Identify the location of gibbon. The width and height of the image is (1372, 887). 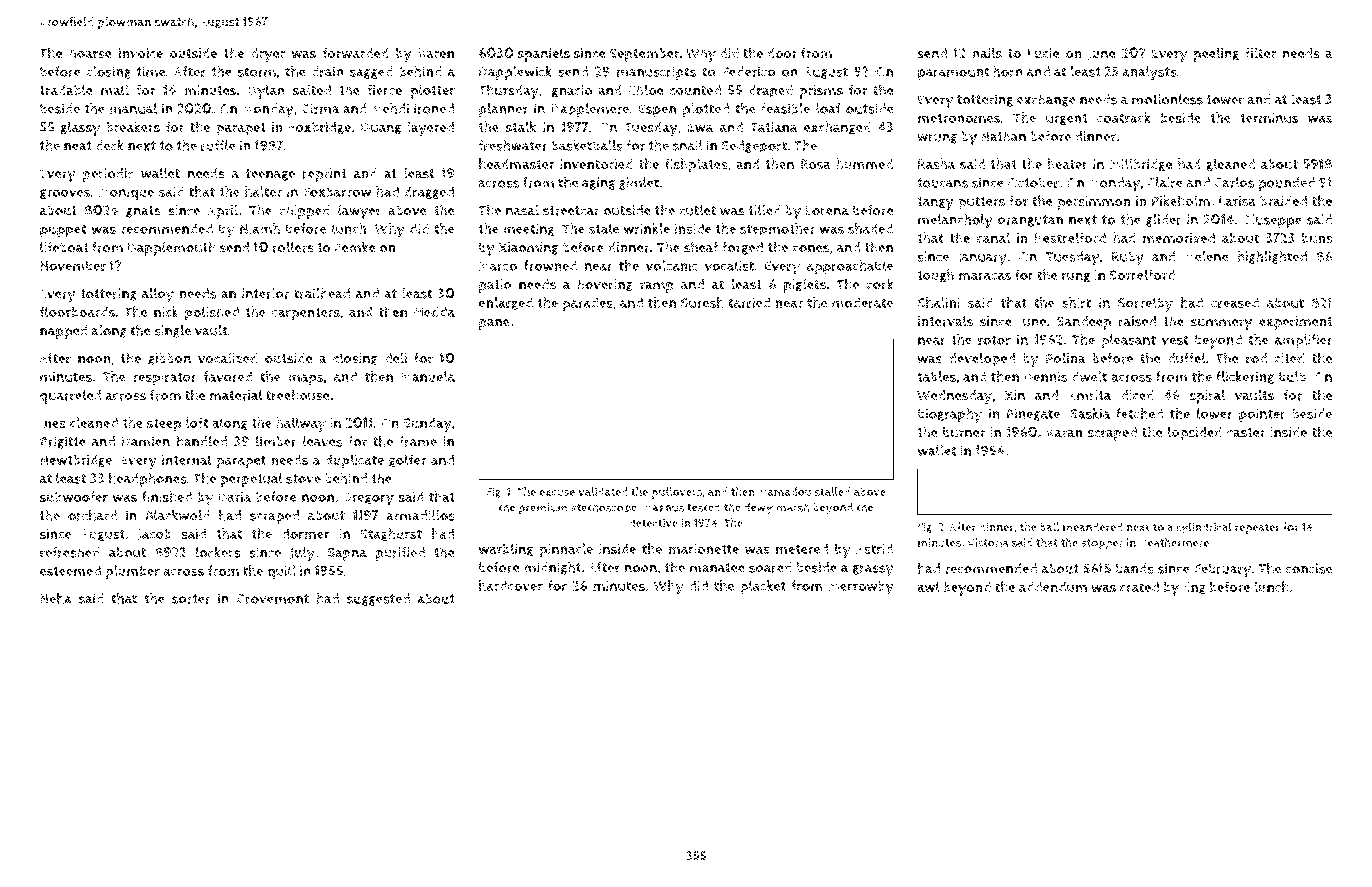
(169, 359).
